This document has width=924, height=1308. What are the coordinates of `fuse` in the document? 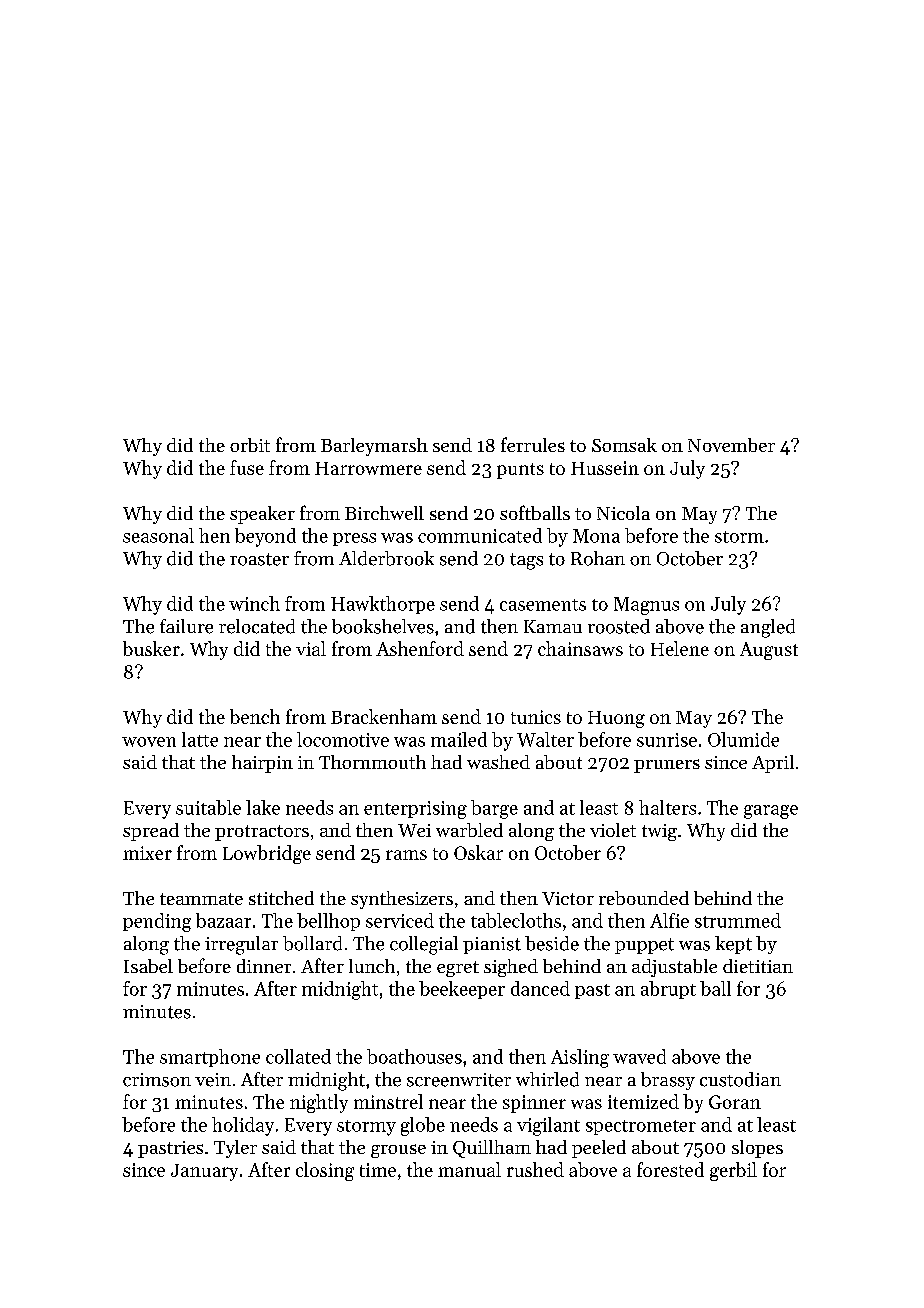 It's located at (247, 467).
